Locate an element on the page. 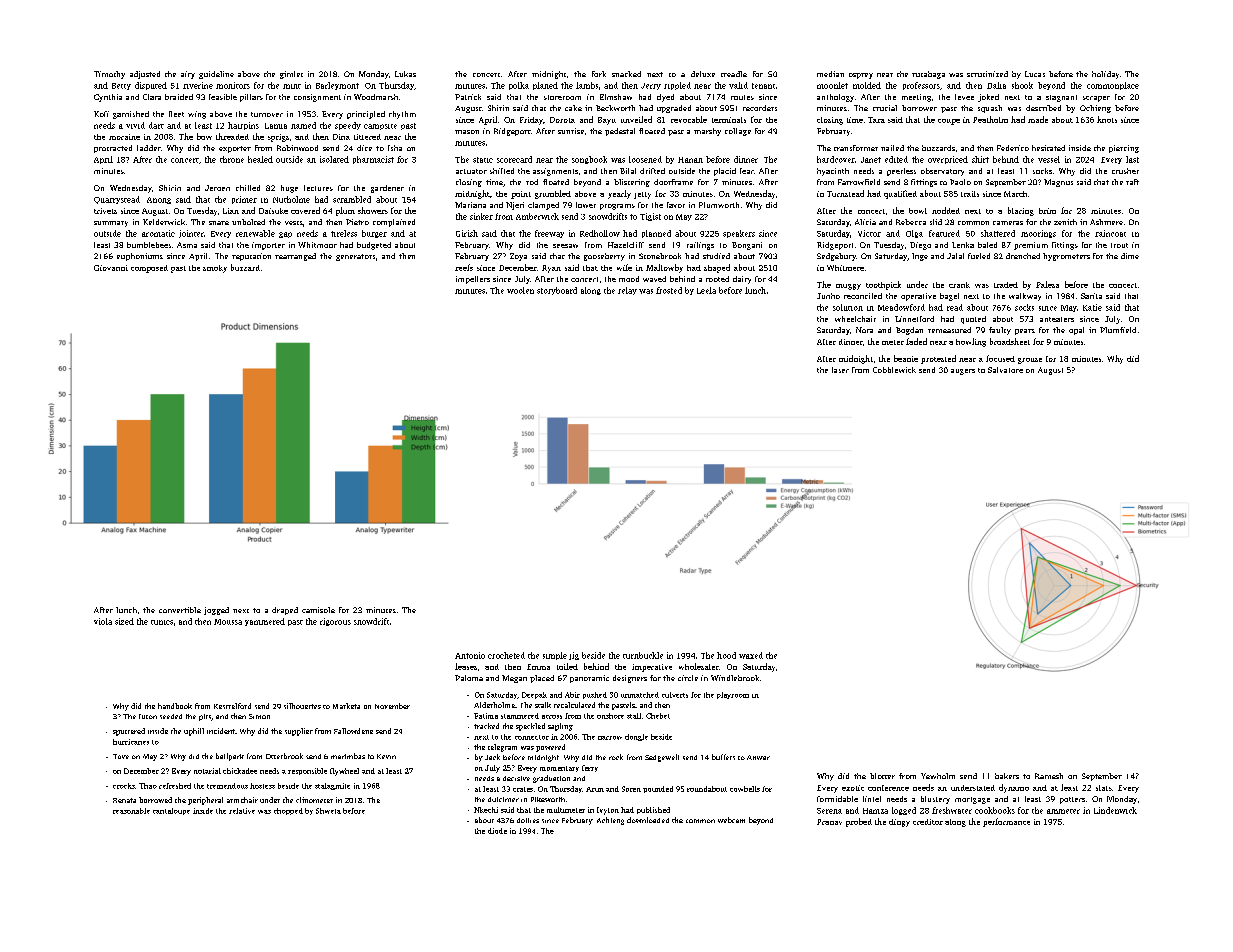  median is located at coordinates (830, 74).
